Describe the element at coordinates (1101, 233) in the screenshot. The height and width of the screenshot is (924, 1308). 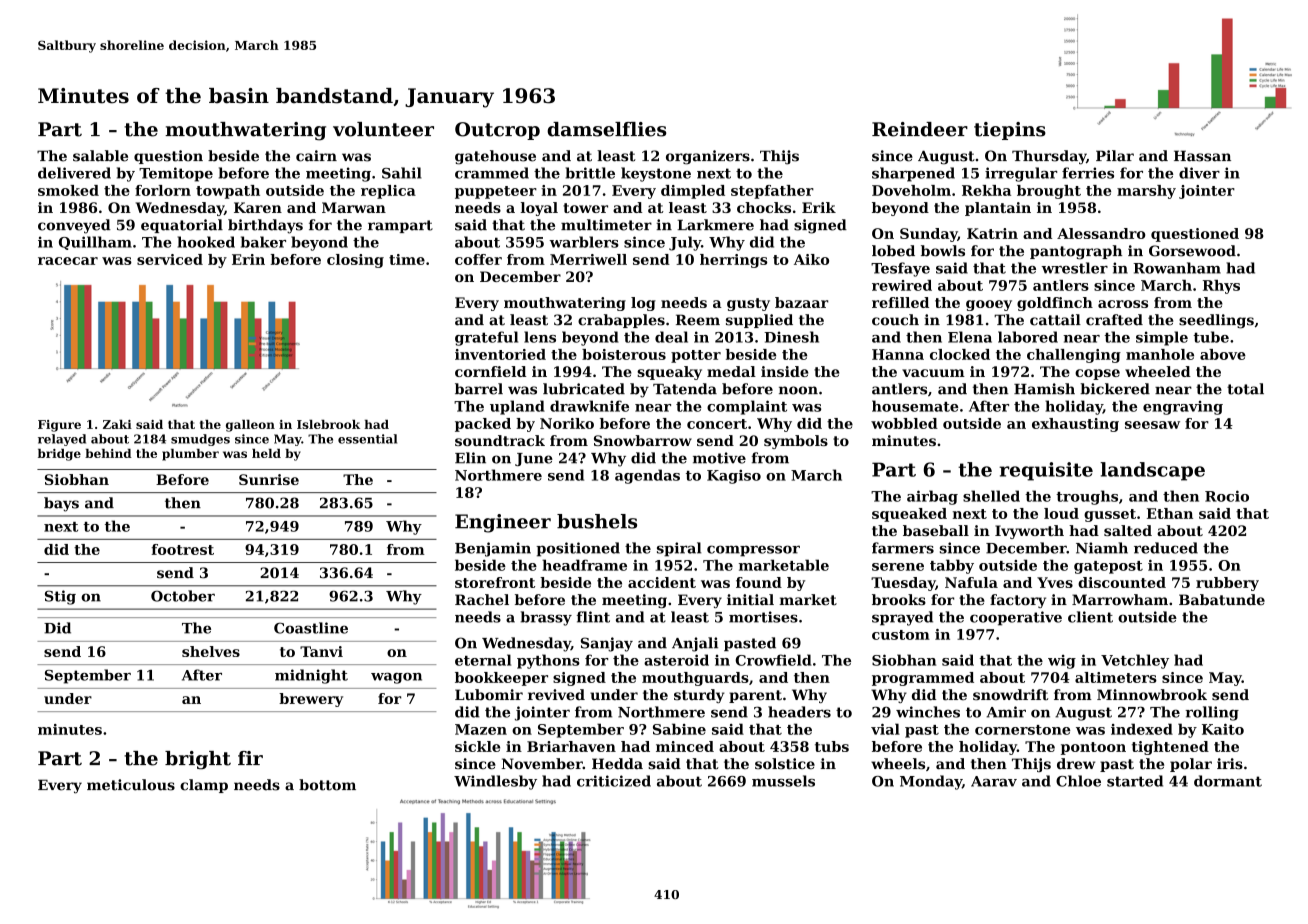
I see `Alessandro` at that location.
